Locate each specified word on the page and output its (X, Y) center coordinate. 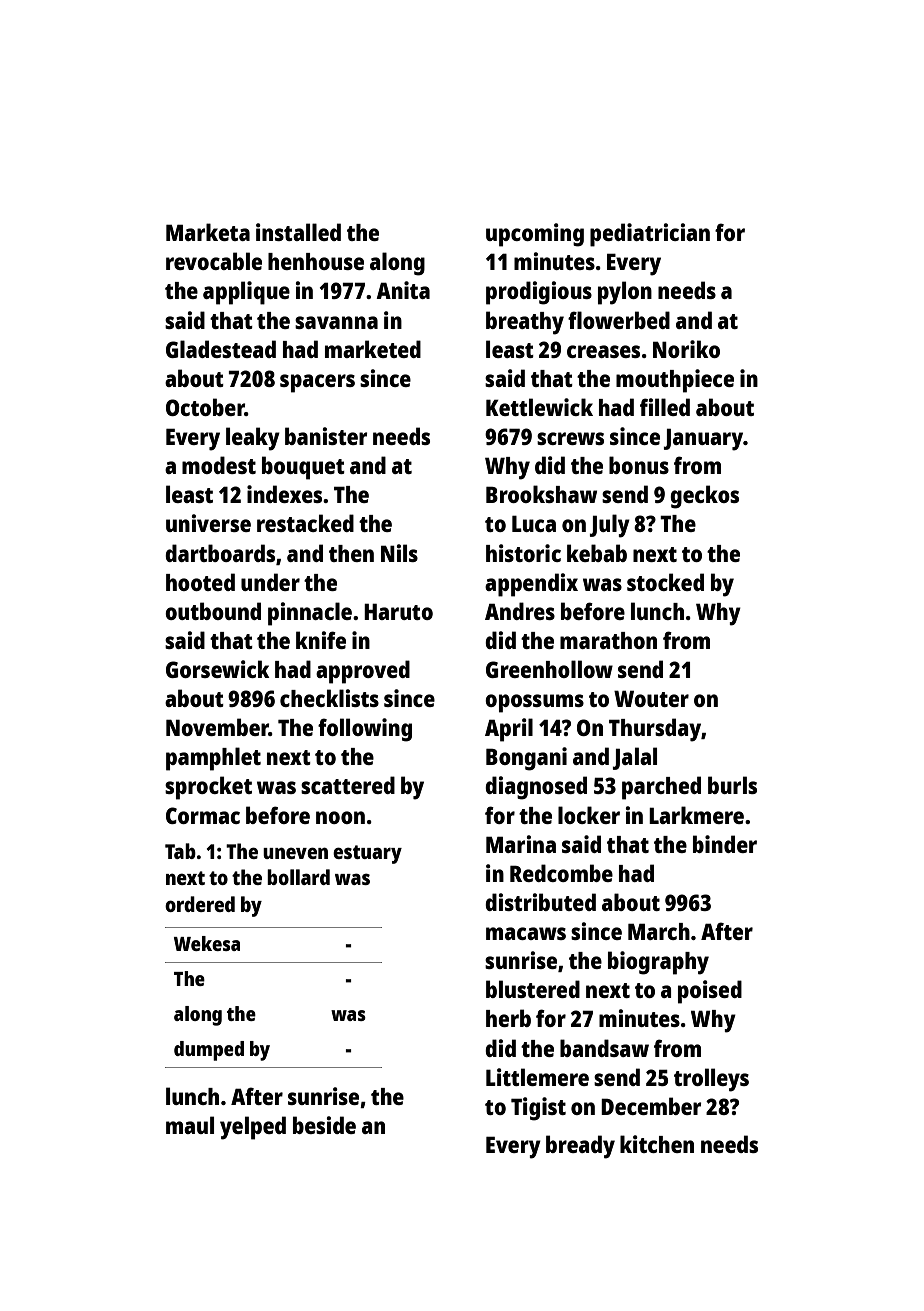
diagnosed (536, 788)
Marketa (208, 232)
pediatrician (650, 235)
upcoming (535, 235)
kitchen (657, 1144)
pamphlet (213, 759)
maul (190, 1125)
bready (580, 1147)
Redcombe (561, 873)
